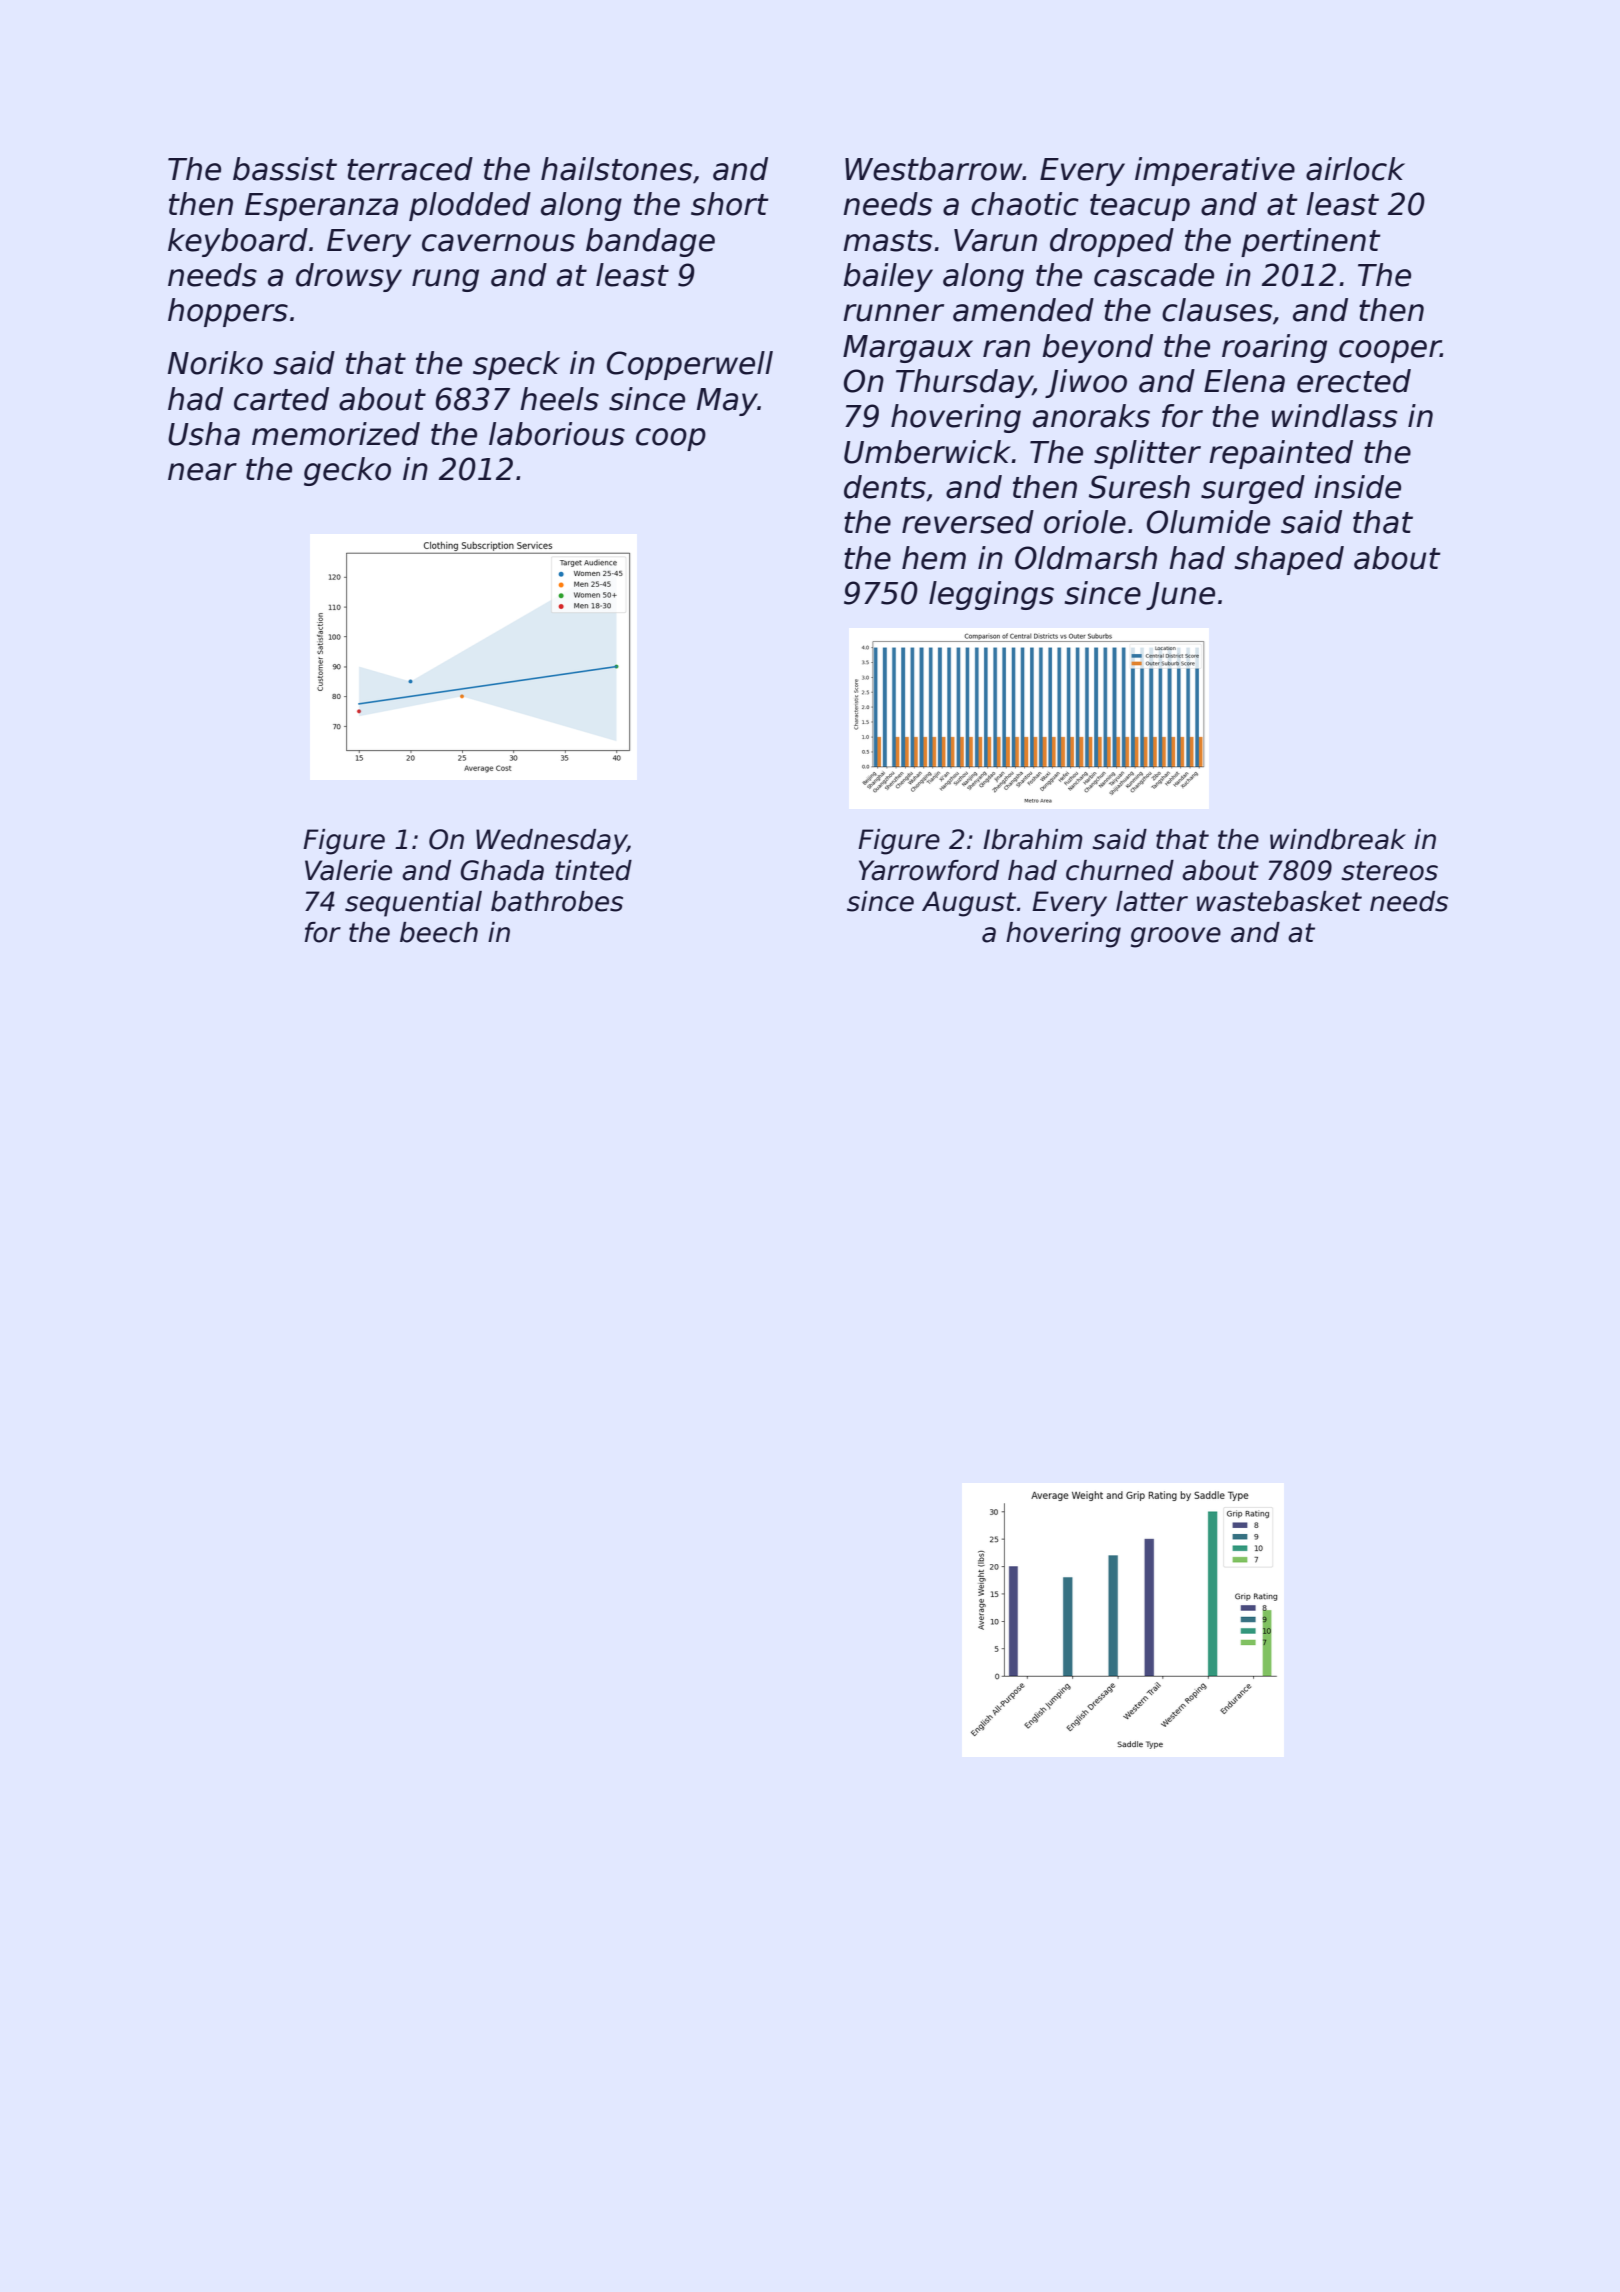 The width and height of the document is (1620, 2292). Describe the element at coordinates (934, 169) in the document. I see `Westbarrow` at that location.
